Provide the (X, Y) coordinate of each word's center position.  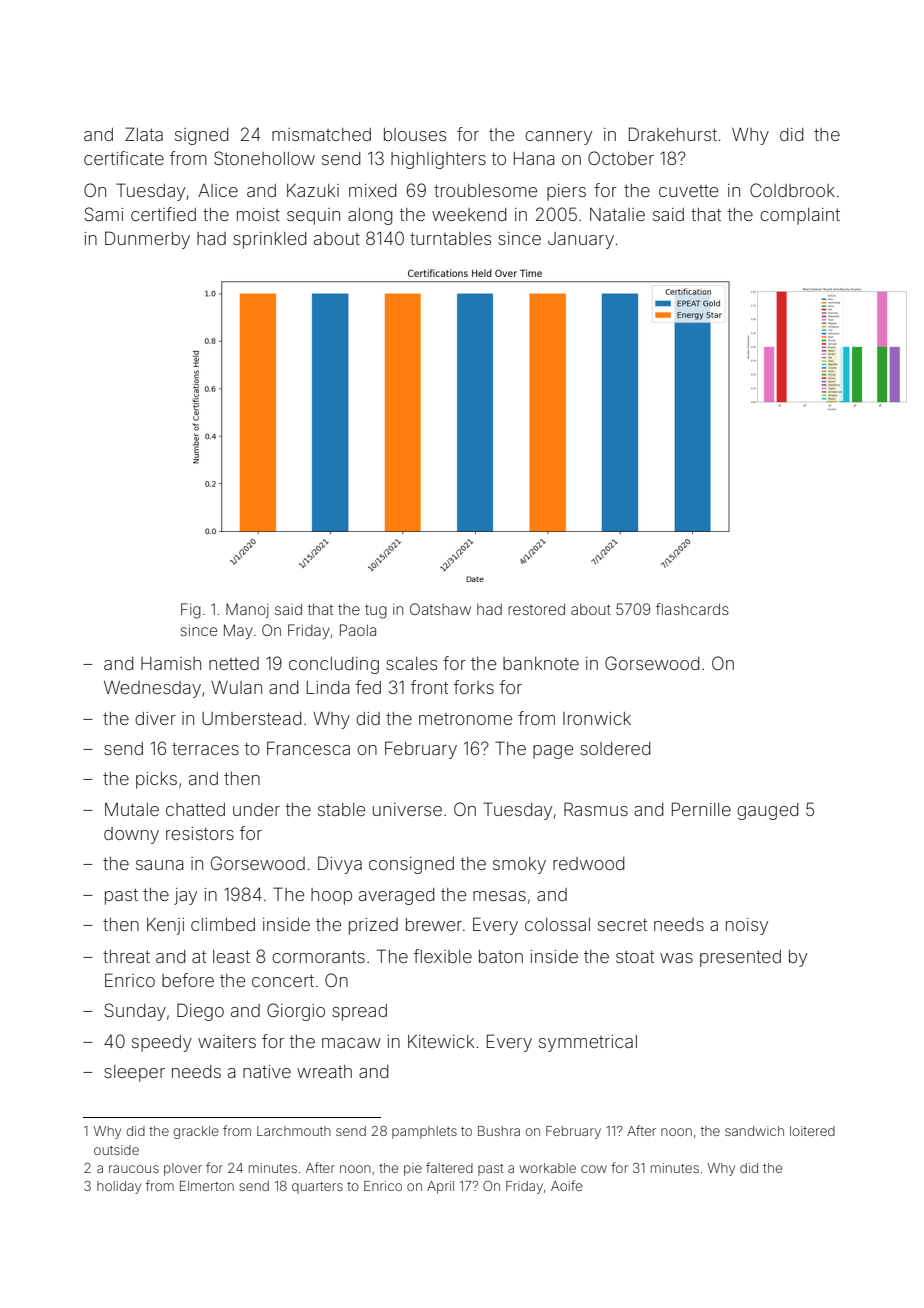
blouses (415, 134)
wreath (324, 1071)
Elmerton (207, 1186)
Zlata (144, 134)
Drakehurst (673, 134)
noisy (747, 926)
